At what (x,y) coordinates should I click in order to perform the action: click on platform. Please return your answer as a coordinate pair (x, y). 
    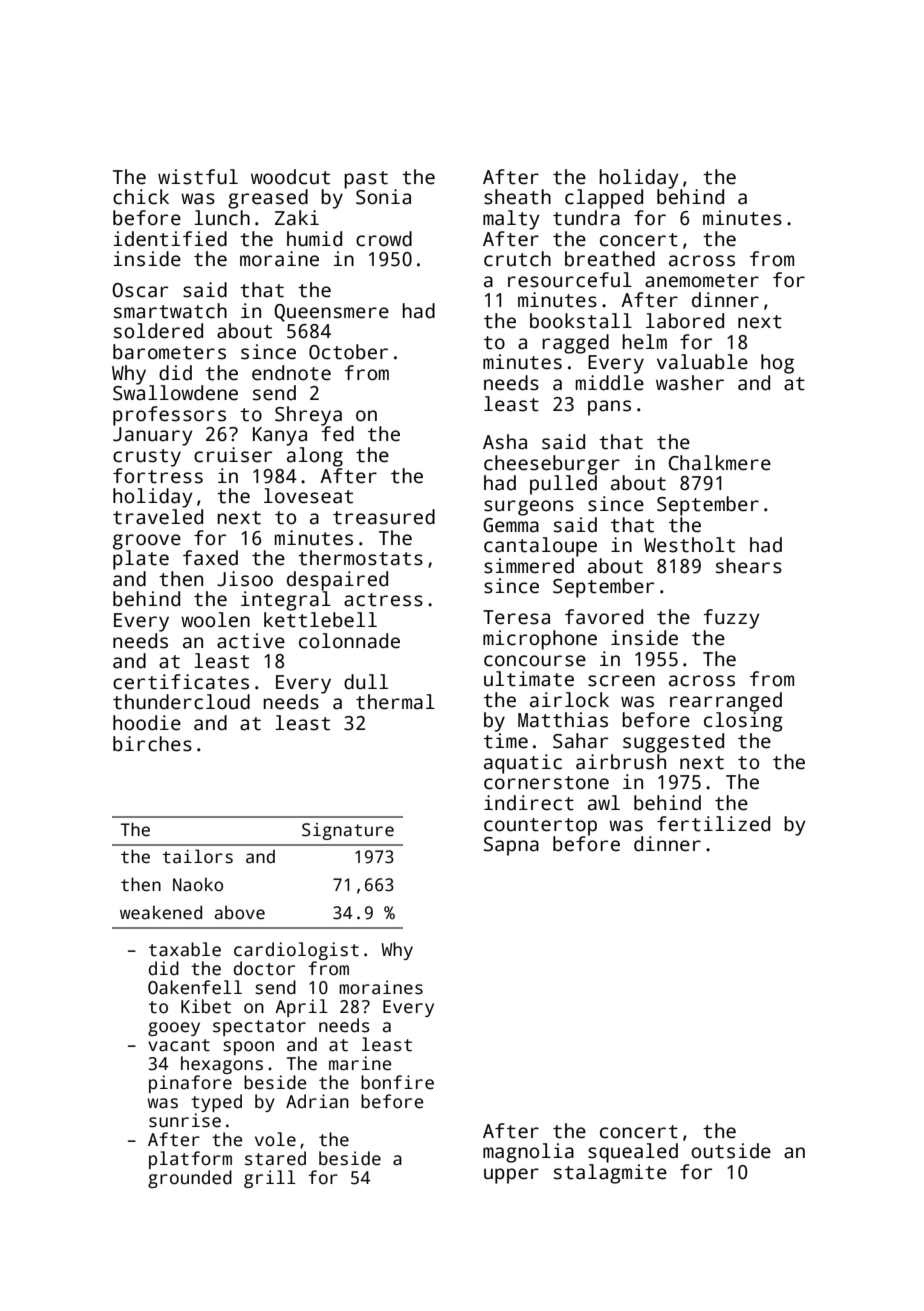
    Looking at the image, I should click on (190, 1160).
